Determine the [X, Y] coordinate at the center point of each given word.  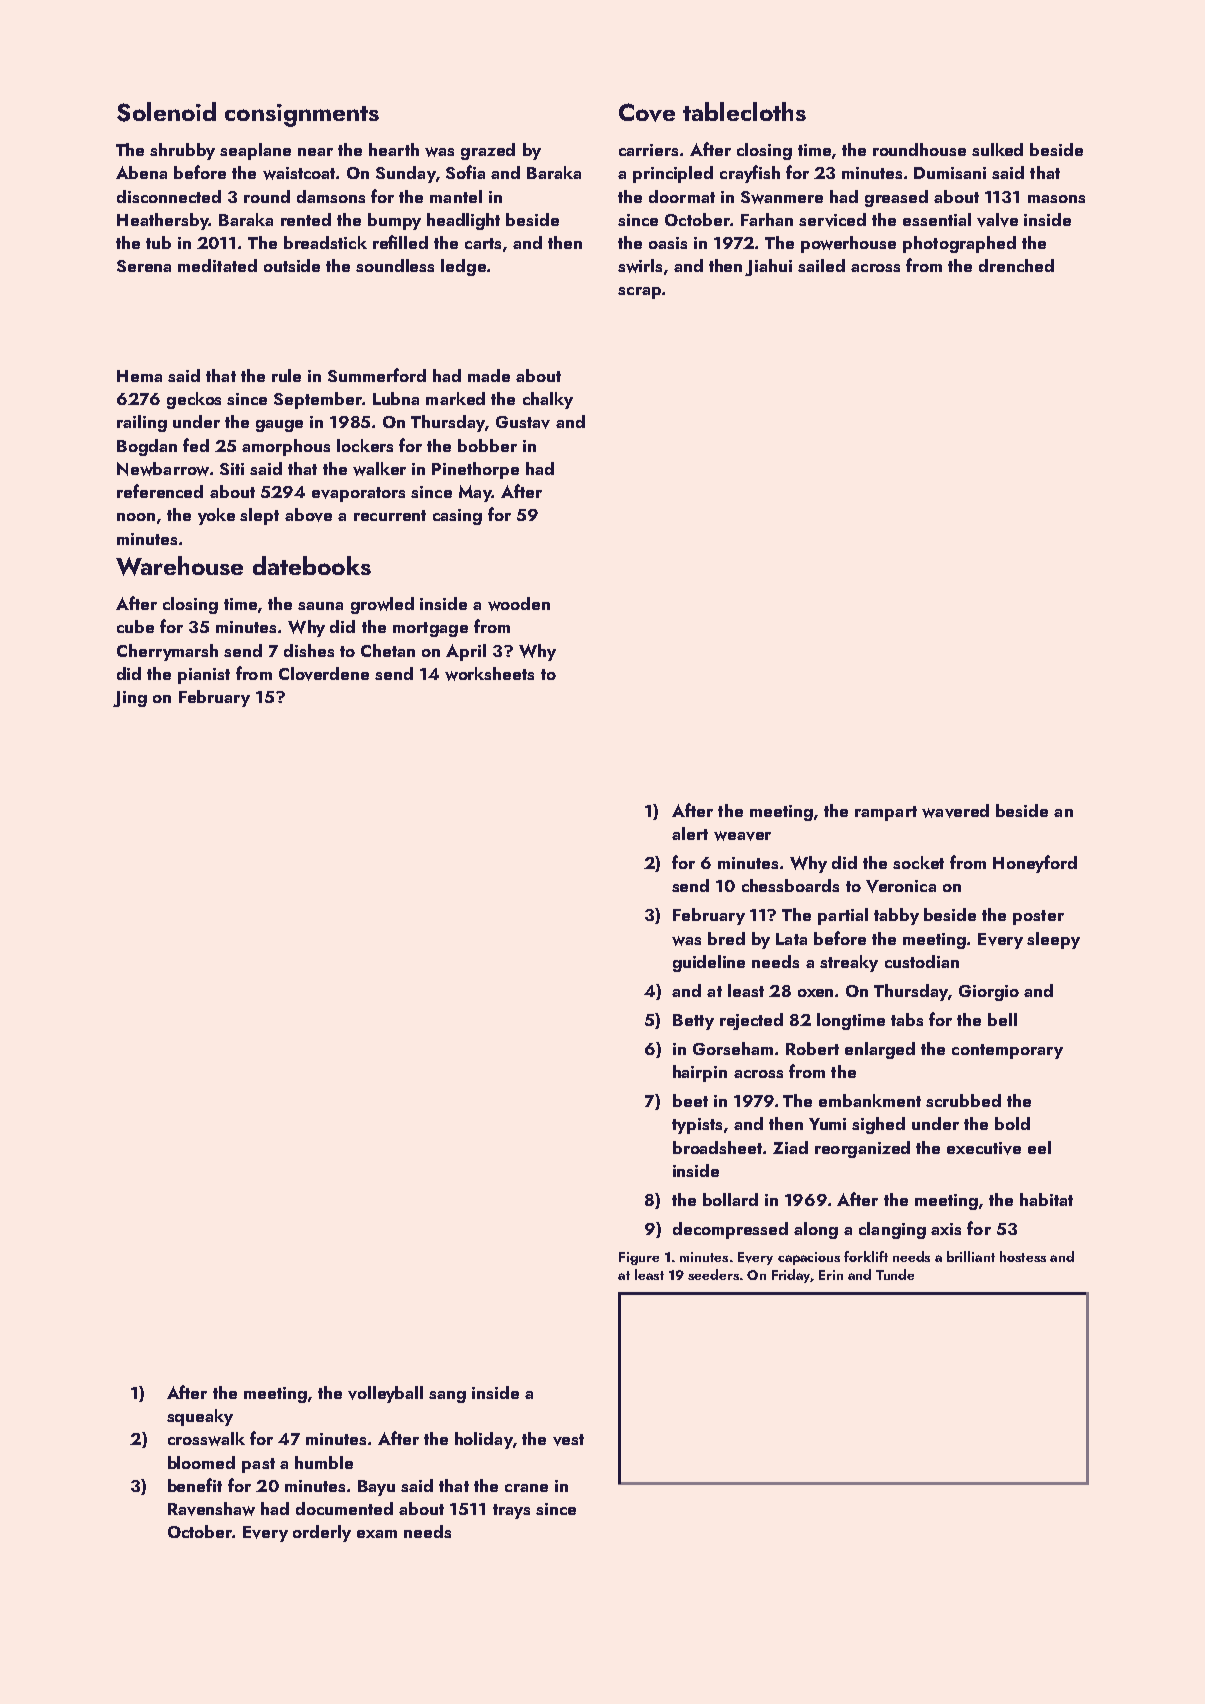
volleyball [385, 1394]
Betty [693, 1022]
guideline [709, 963]
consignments [302, 115]
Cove [647, 112]
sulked [997, 149]
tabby [896, 916]
